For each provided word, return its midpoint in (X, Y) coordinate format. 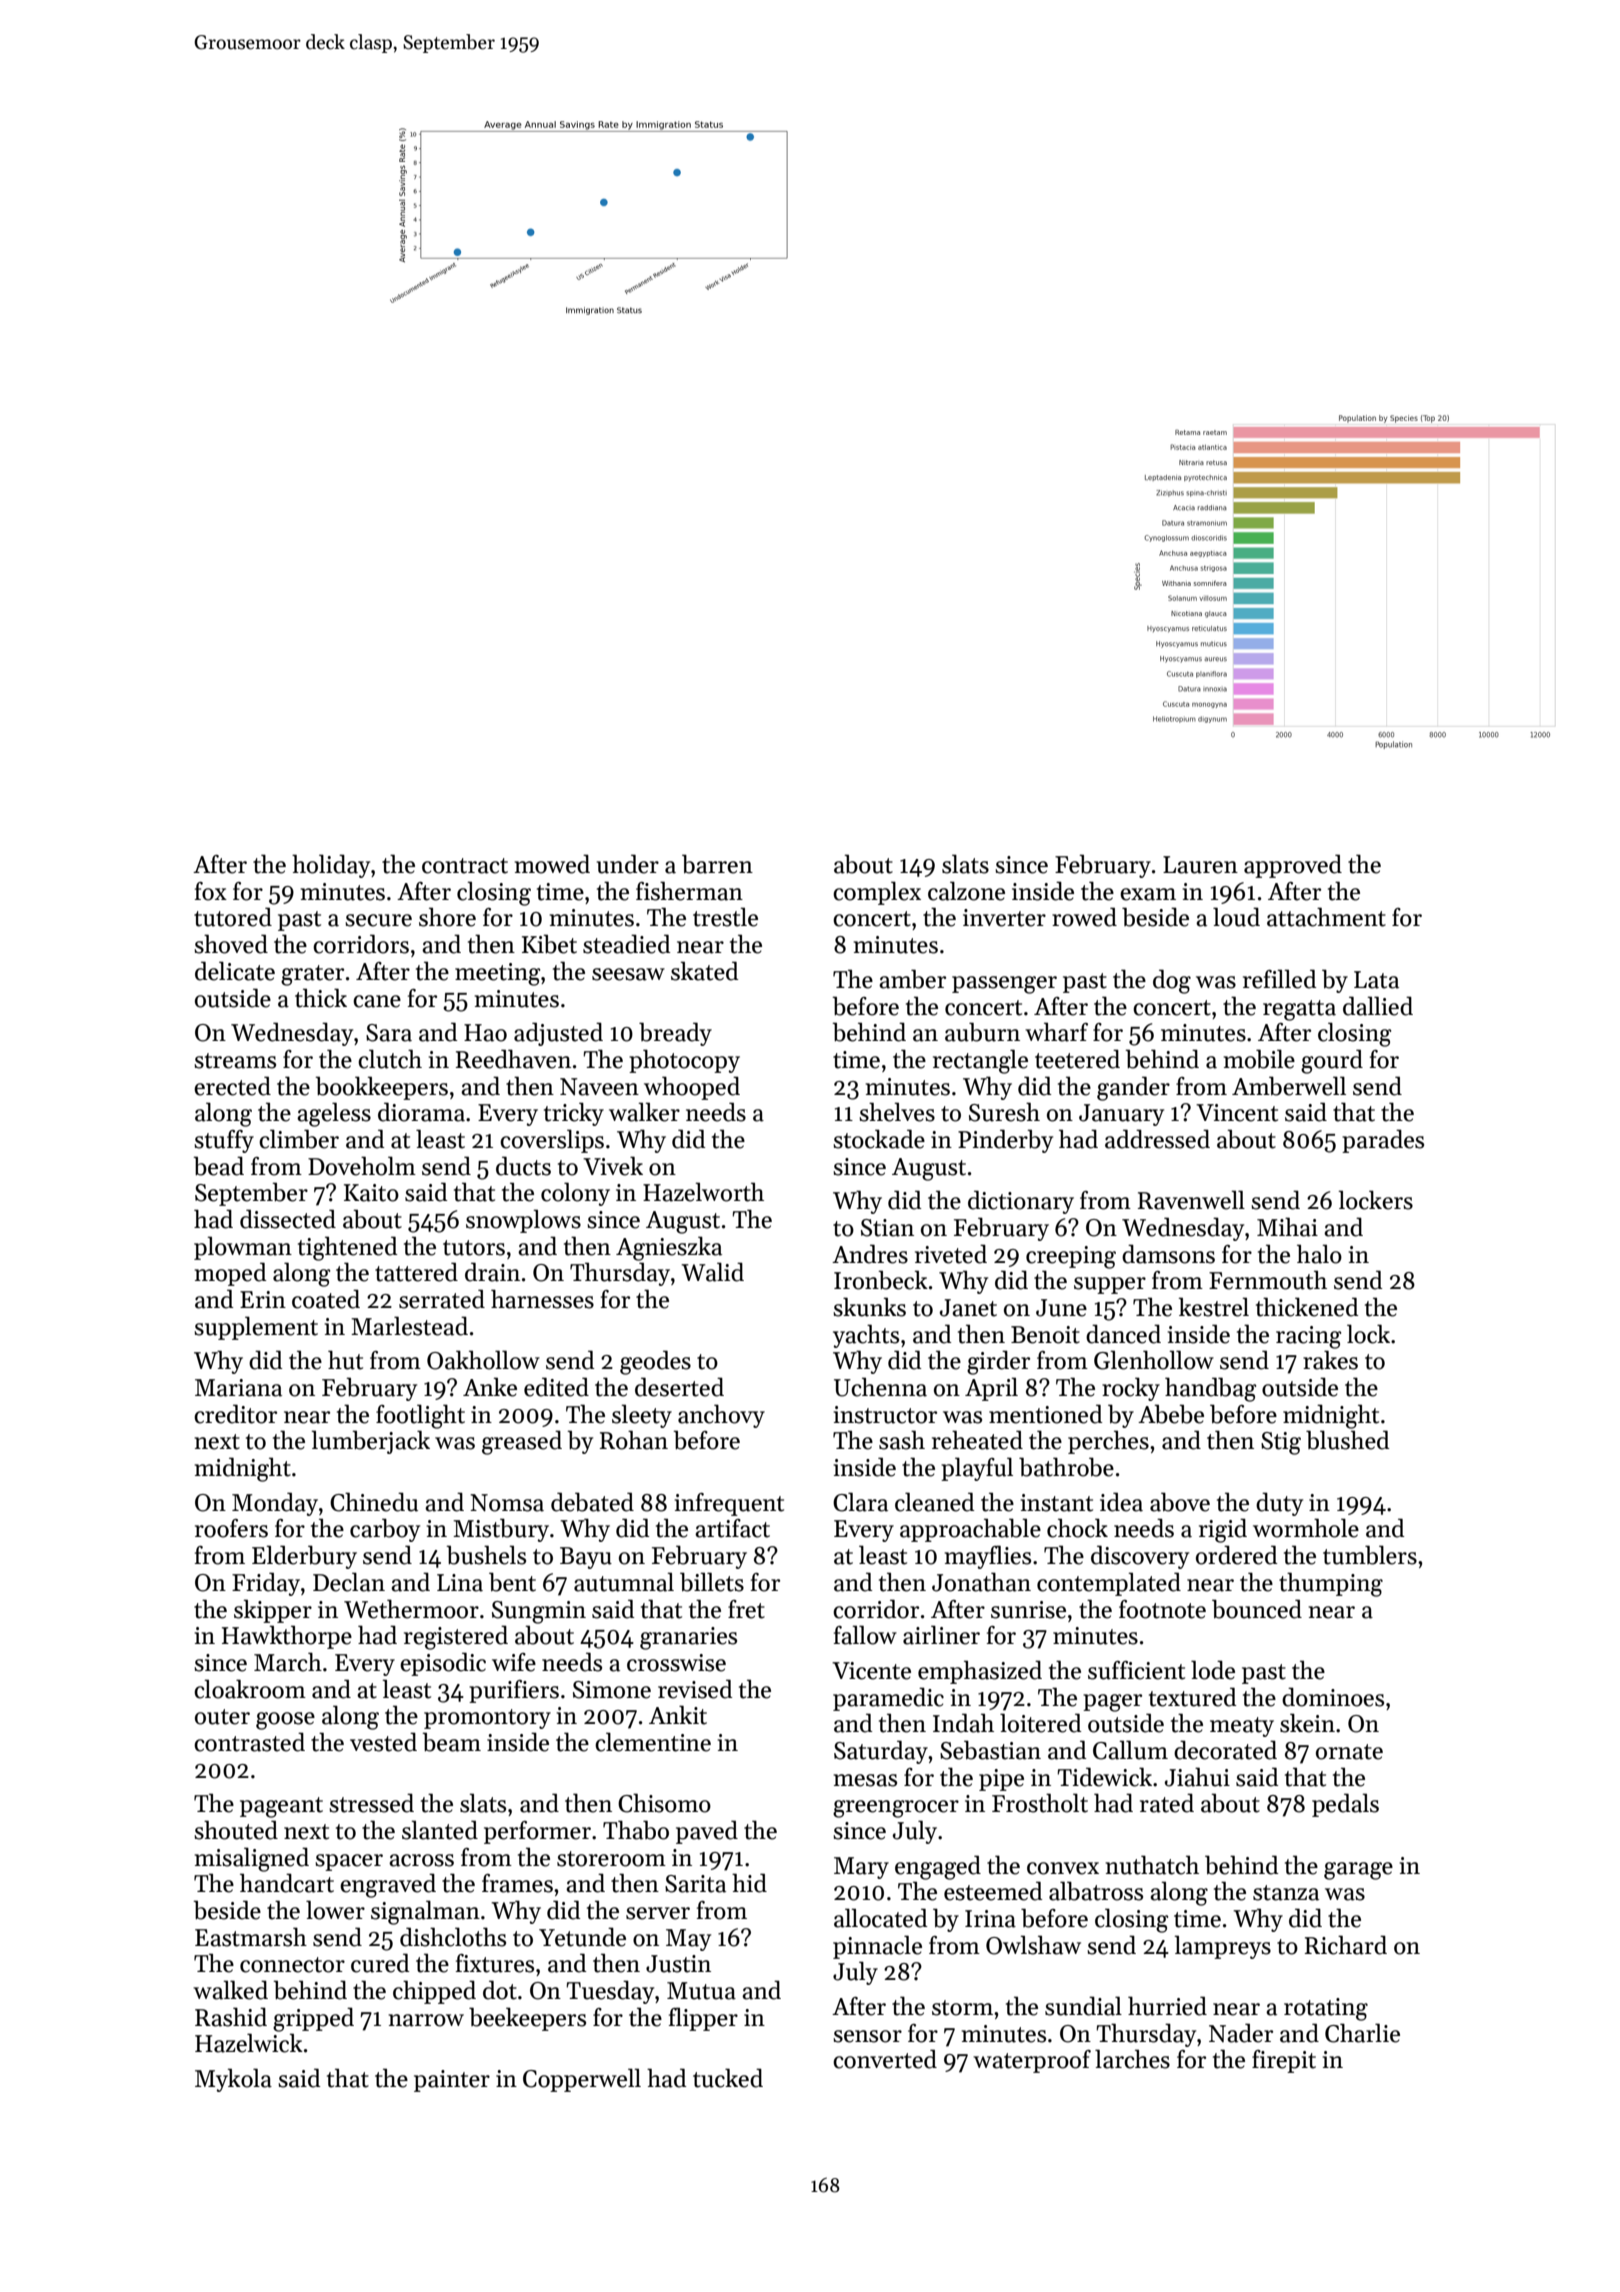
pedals (1345, 1805)
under (628, 864)
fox (211, 891)
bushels (486, 1555)
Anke (490, 1387)
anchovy (721, 1416)
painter (452, 2081)
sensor (867, 2036)
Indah (963, 1723)
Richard (1346, 1945)
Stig (1281, 1443)
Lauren (1200, 865)
